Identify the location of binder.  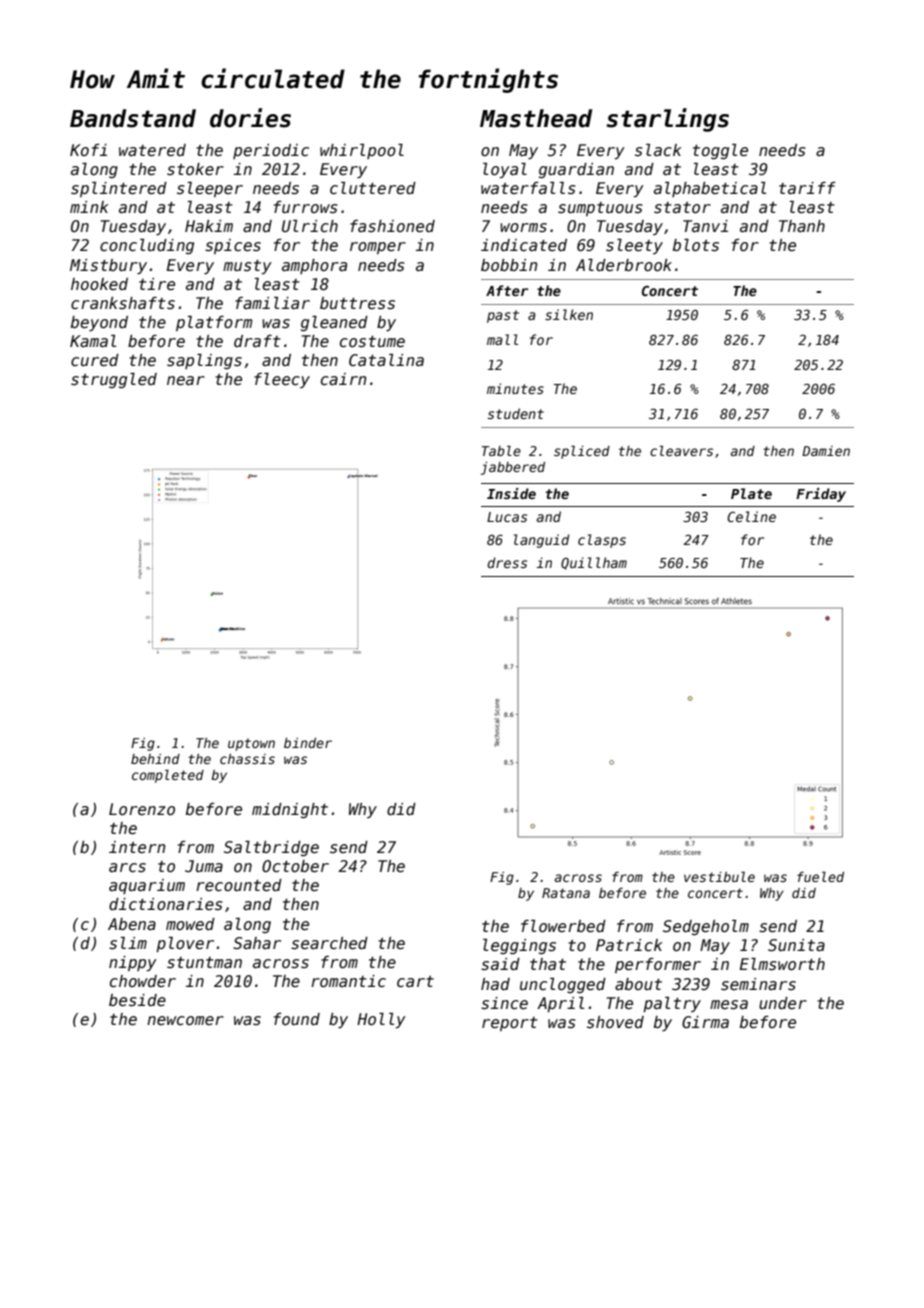
(308, 743).
